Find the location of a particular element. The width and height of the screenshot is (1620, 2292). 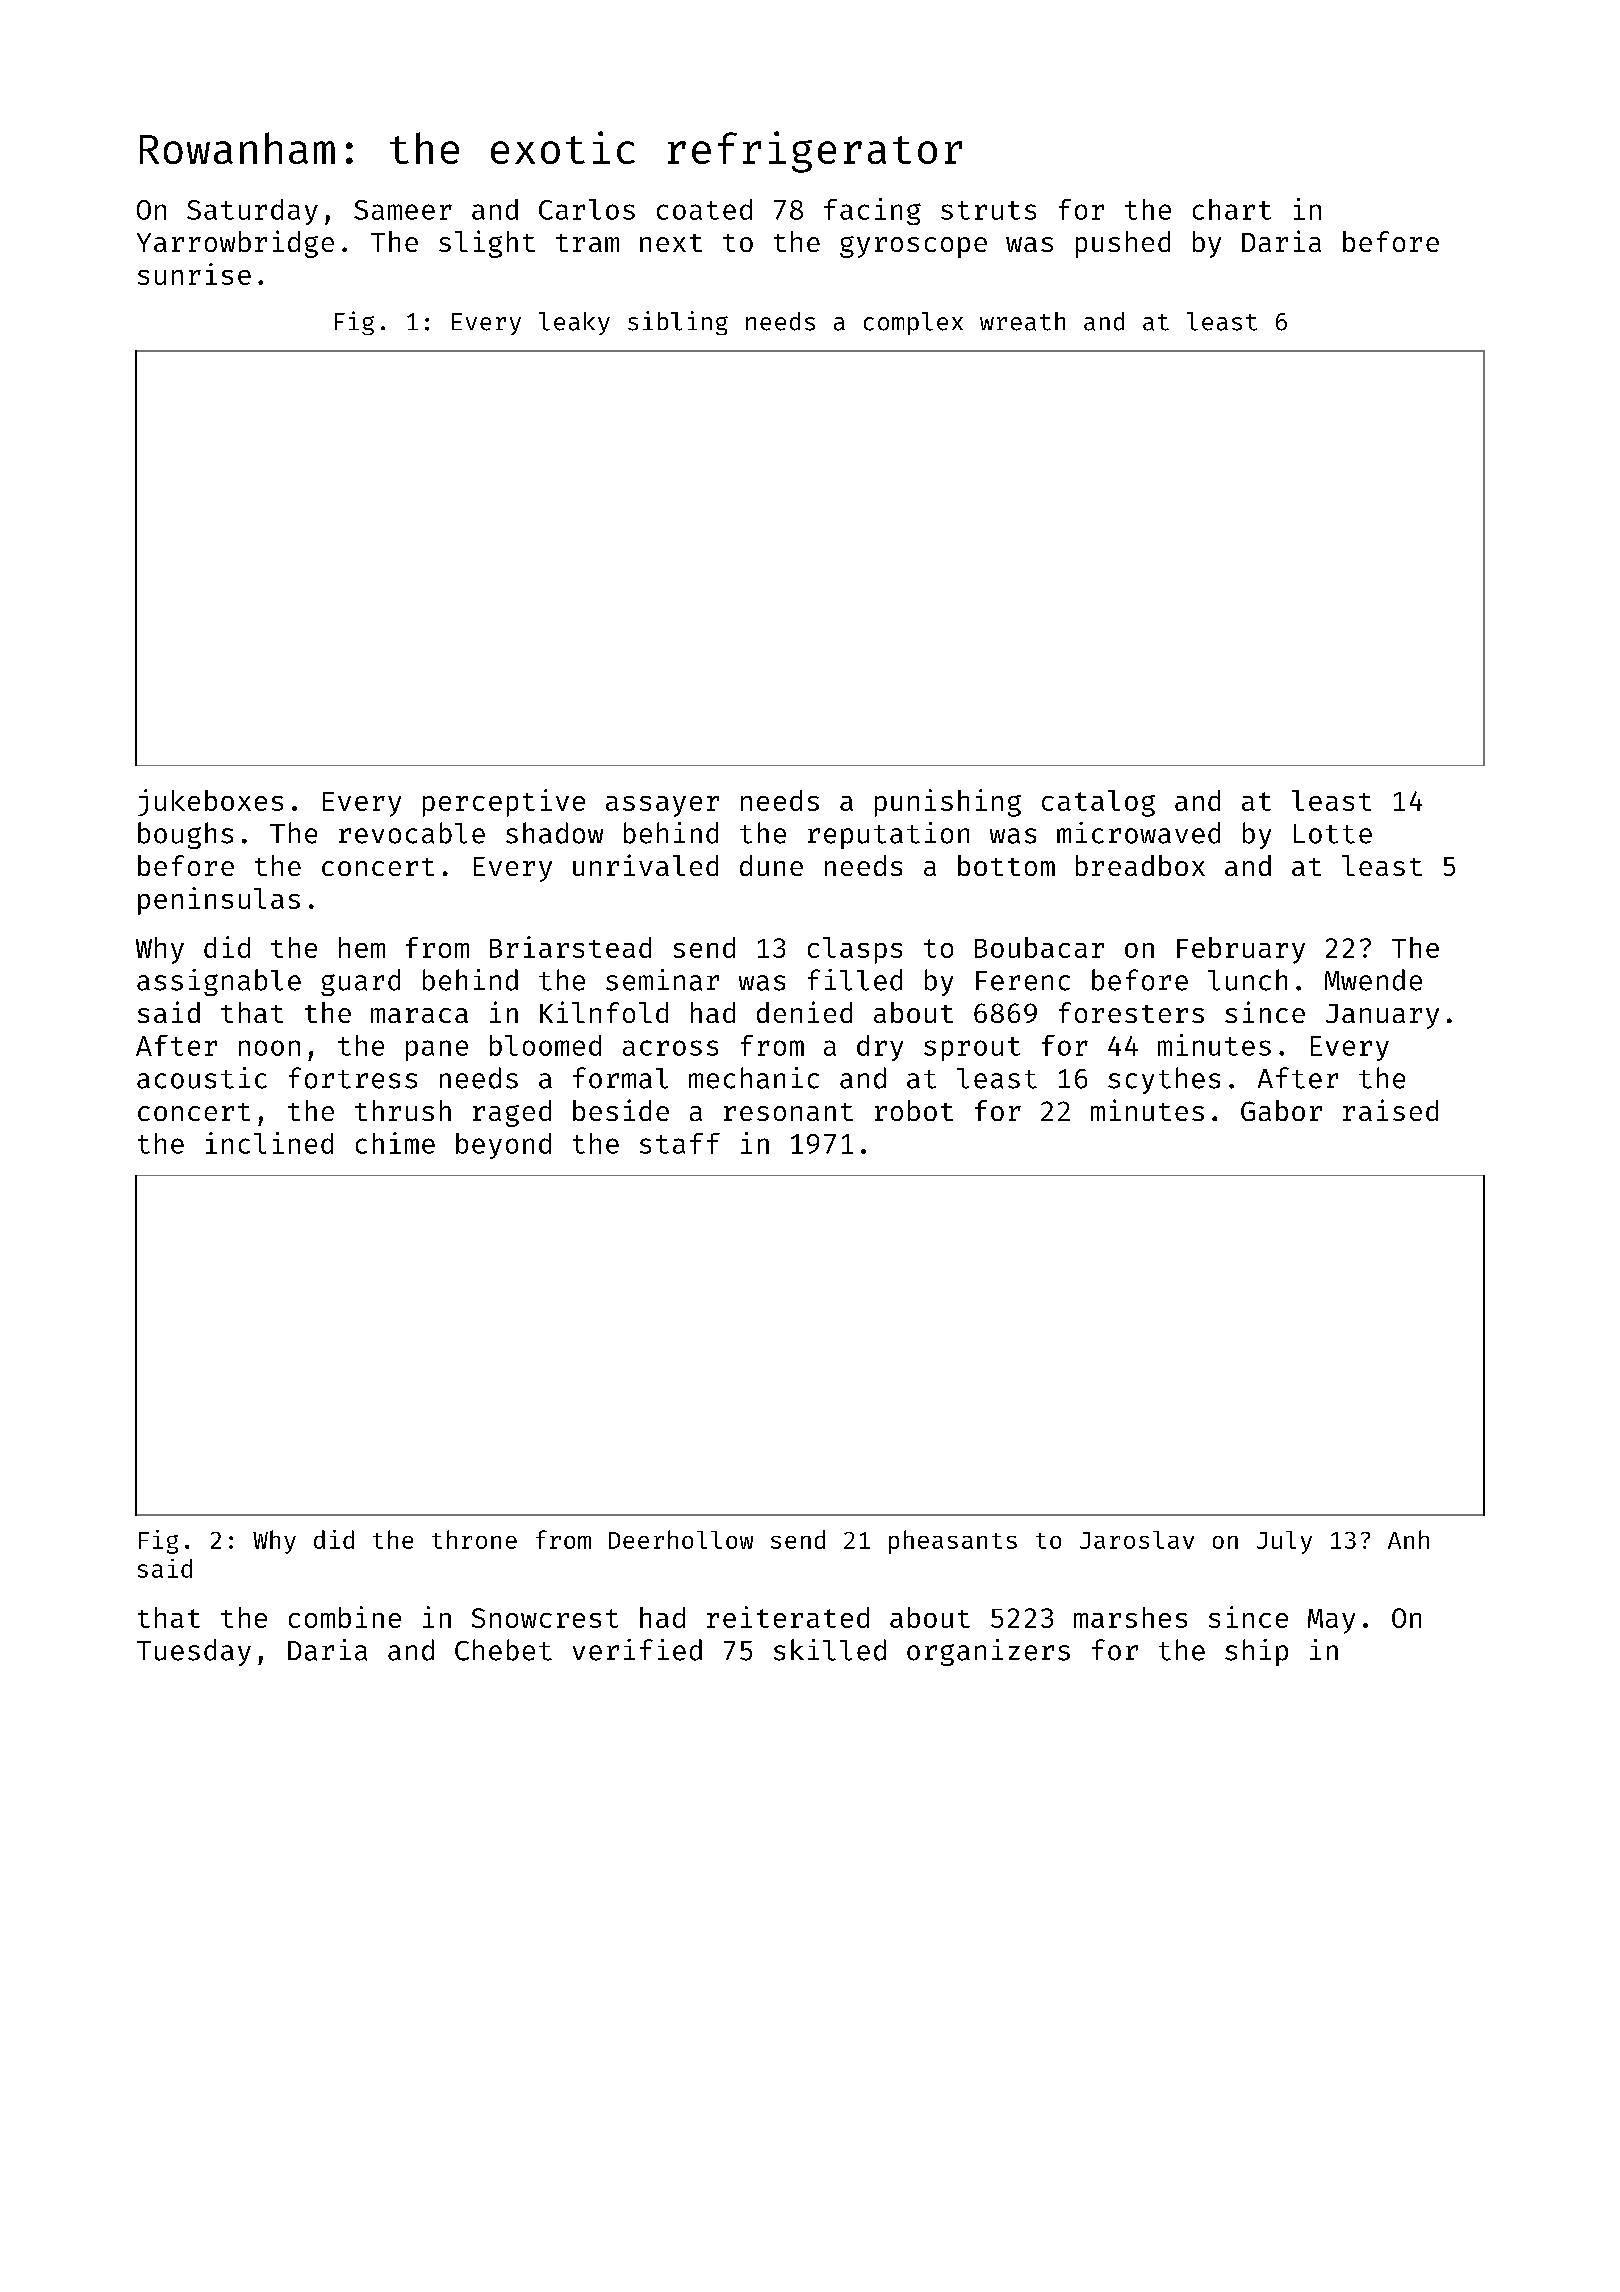

Lotte is located at coordinates (1333, 834).
